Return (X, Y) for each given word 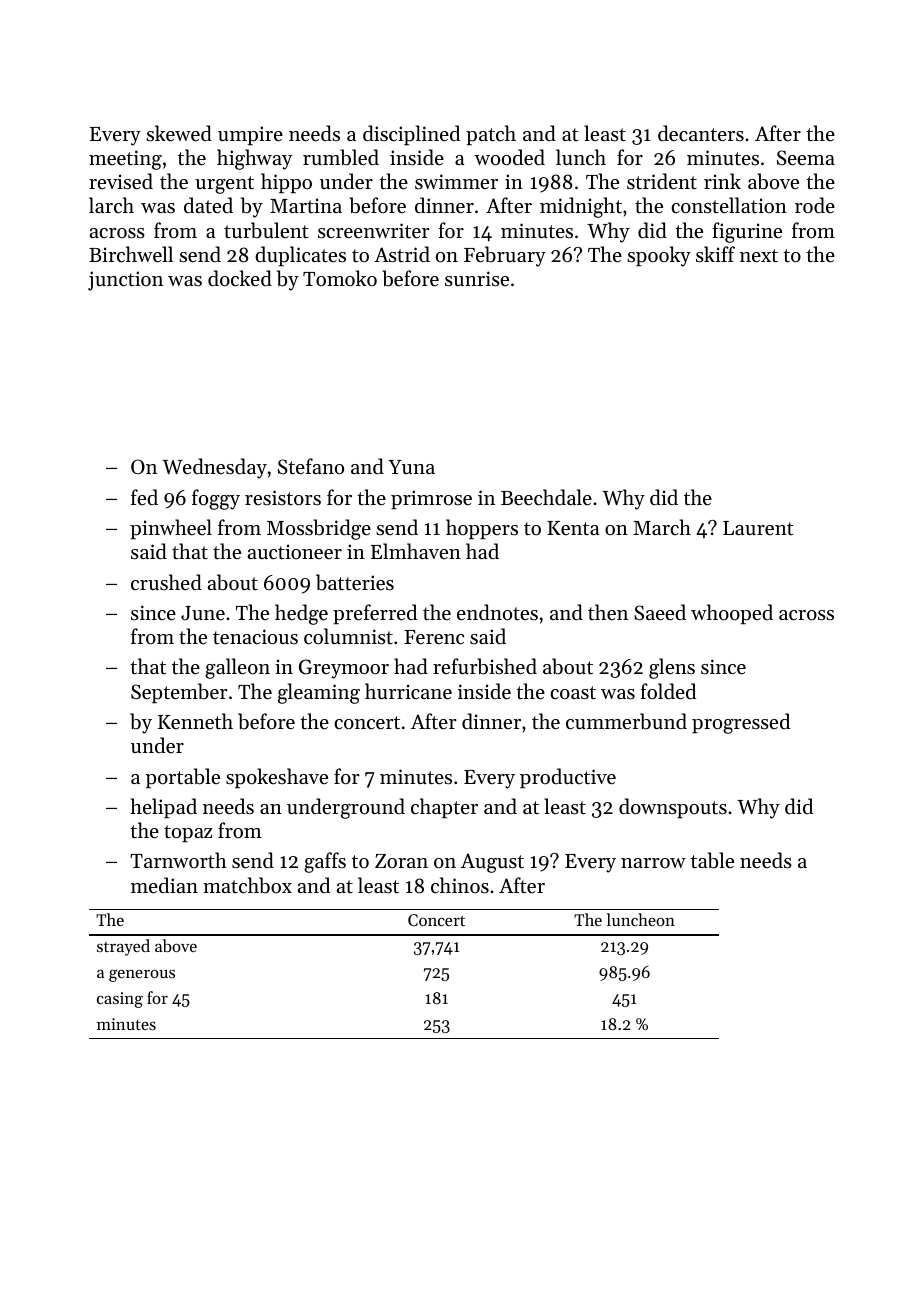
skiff (715, 254)
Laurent (758, 528)
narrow (653, 863)
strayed (123, 947)
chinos (460, 885)
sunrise (477, 279)
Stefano (311, 466)
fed (144, 497)
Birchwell (131, 254)
